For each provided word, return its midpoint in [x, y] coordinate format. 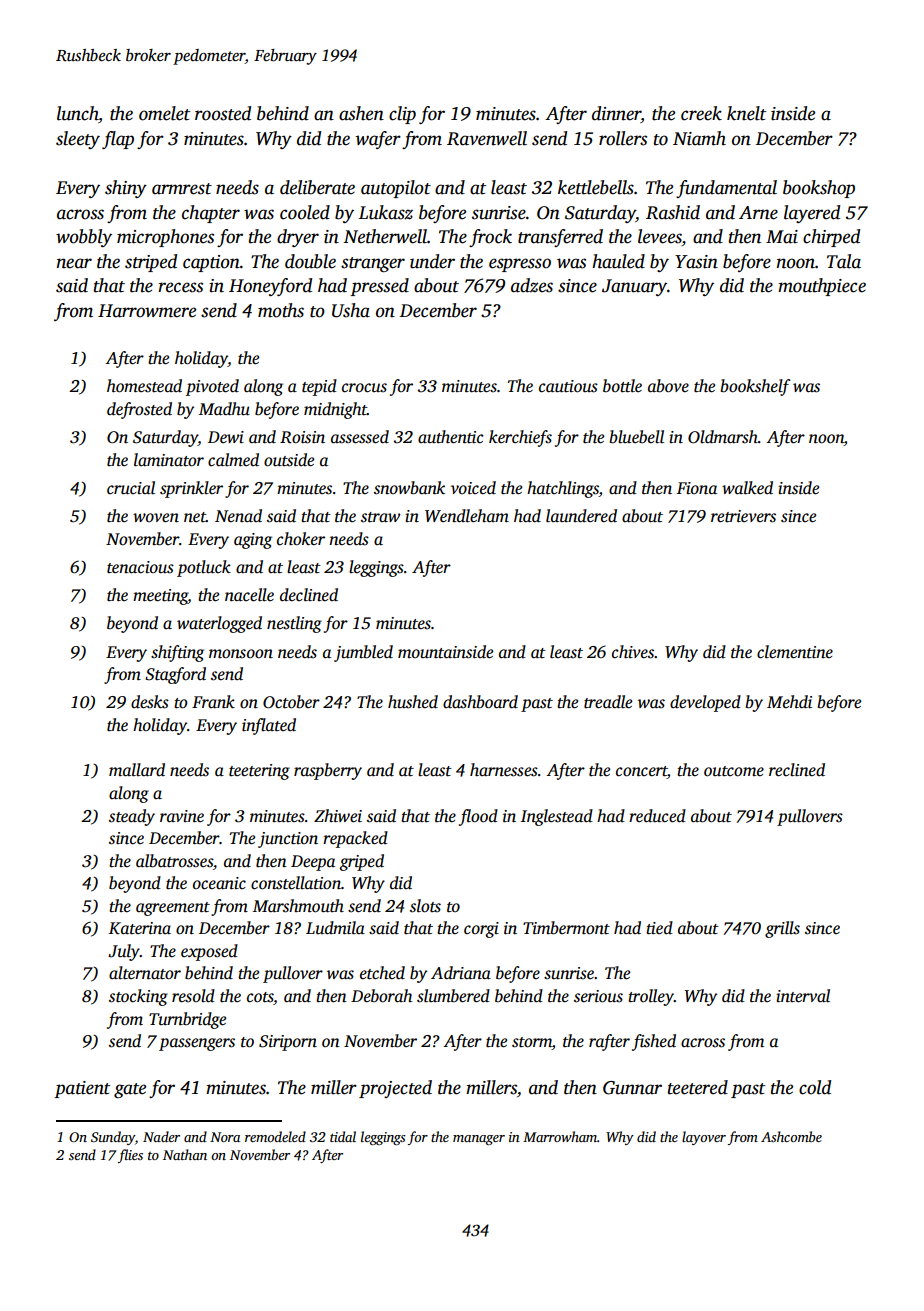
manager [479, 1140]
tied [659, 928]
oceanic [219, 883]
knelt [746, 113]
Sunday [113, 1138]
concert [641, 772]
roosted [223, 113]
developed [705, 703]
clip [402, 115]
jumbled [363, 653]
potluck [204, 568]
